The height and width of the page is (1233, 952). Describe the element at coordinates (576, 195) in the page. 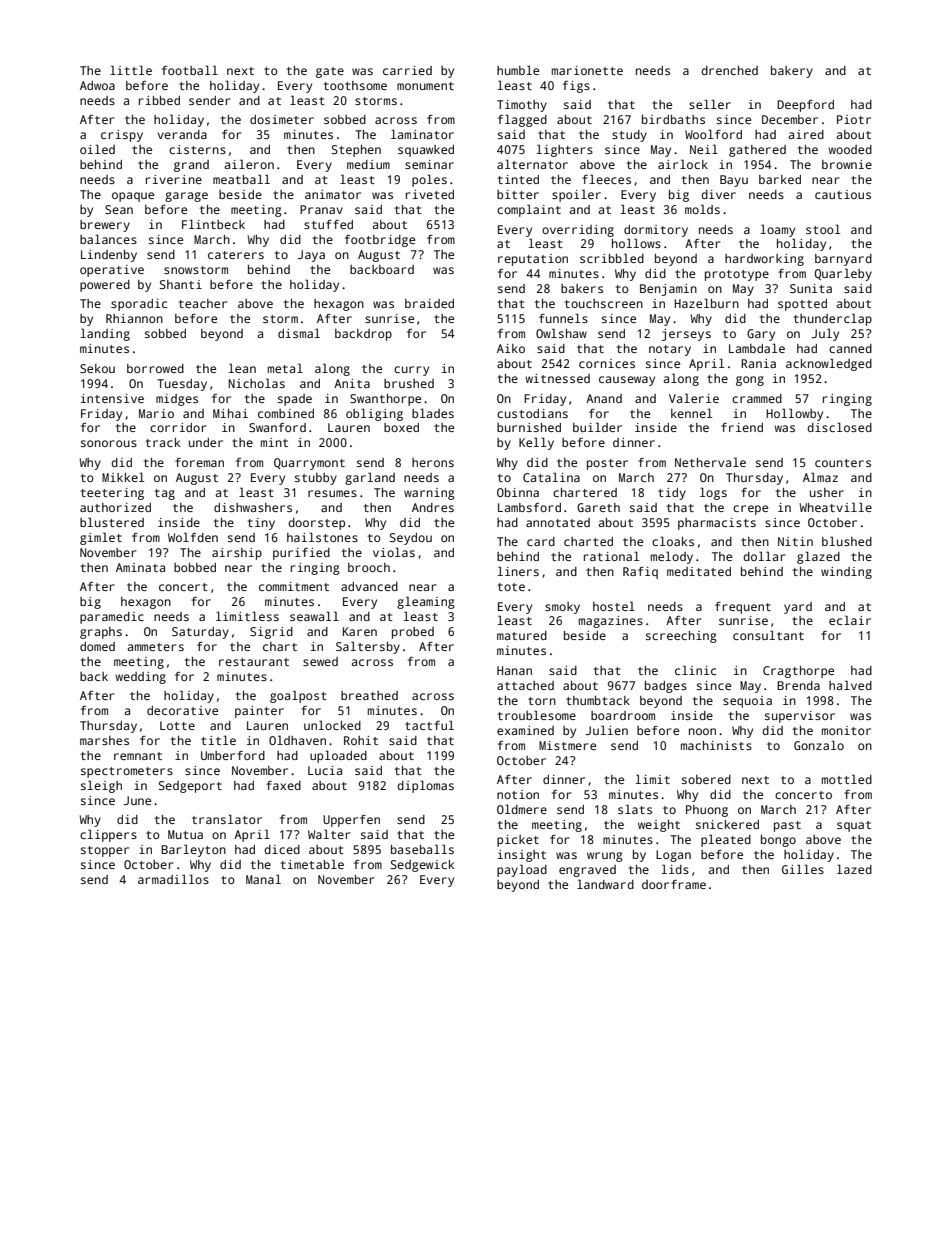

I see `spoiler` at that location.
